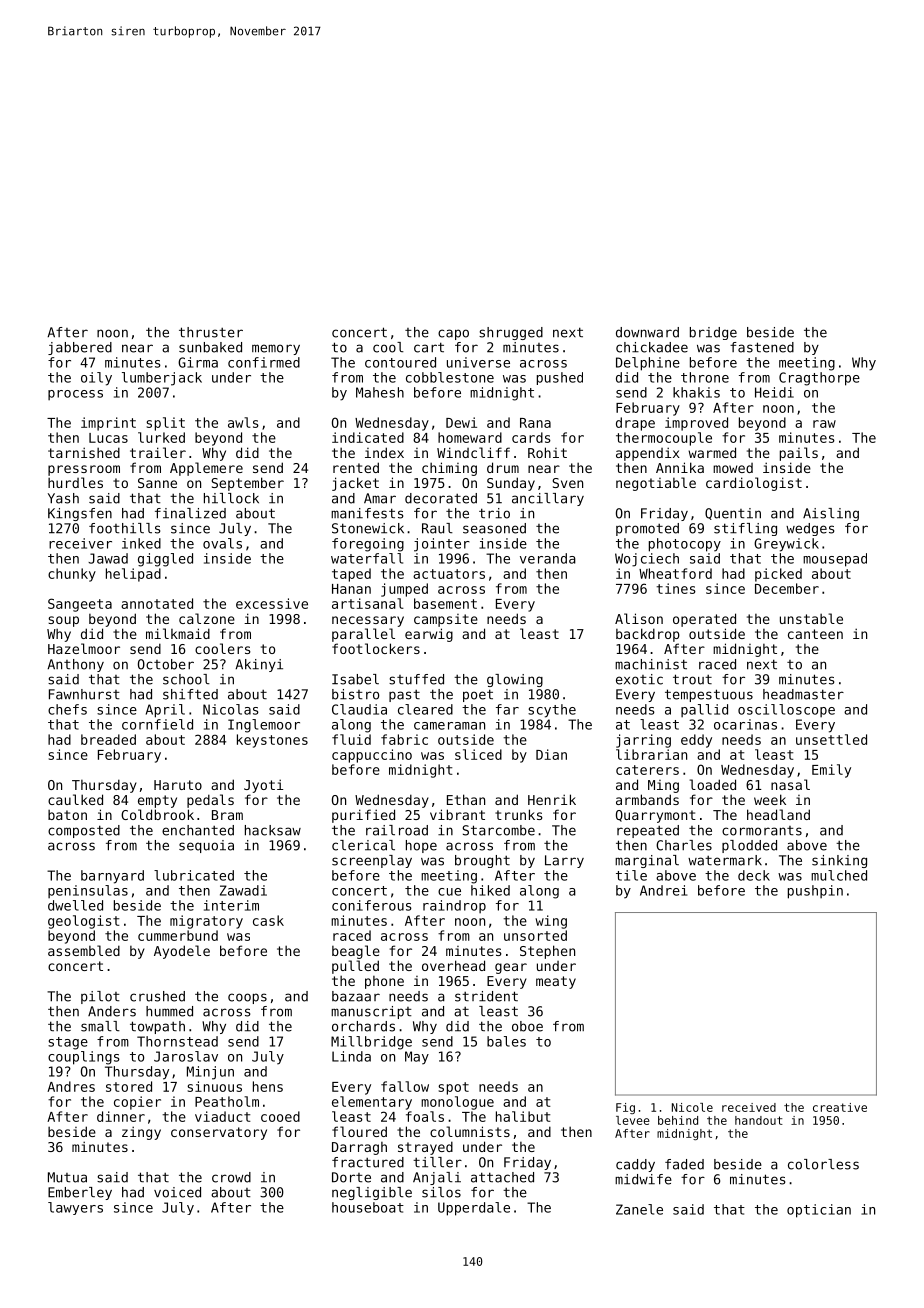 The width and height of the page is (924, 1308). What do you see at coordinates (80, 605) in the page?
I see `Sangeeta` at bounding box center [80, 605].
